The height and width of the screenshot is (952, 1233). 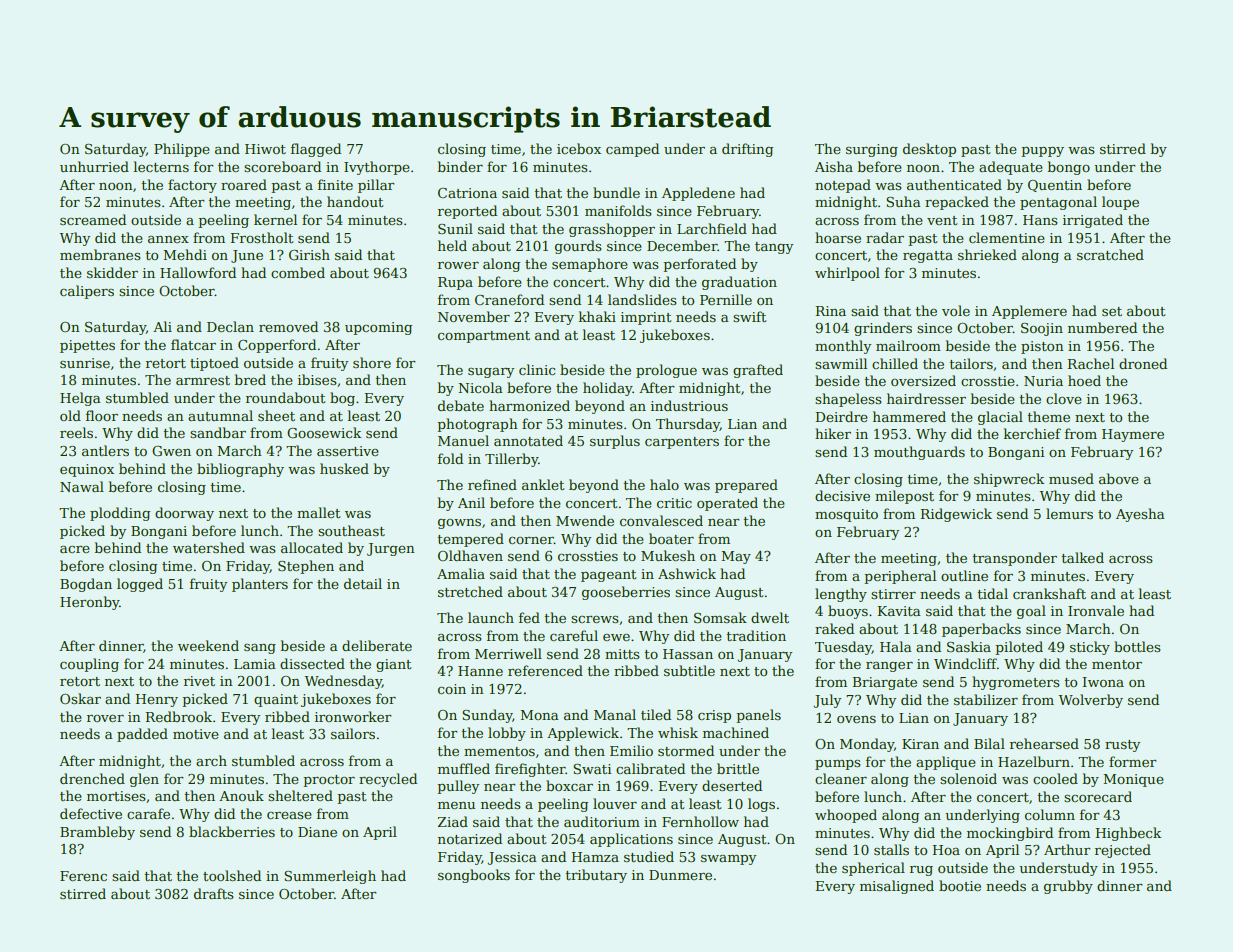 I want to click on bibliography, so click(x=240, y=470).
